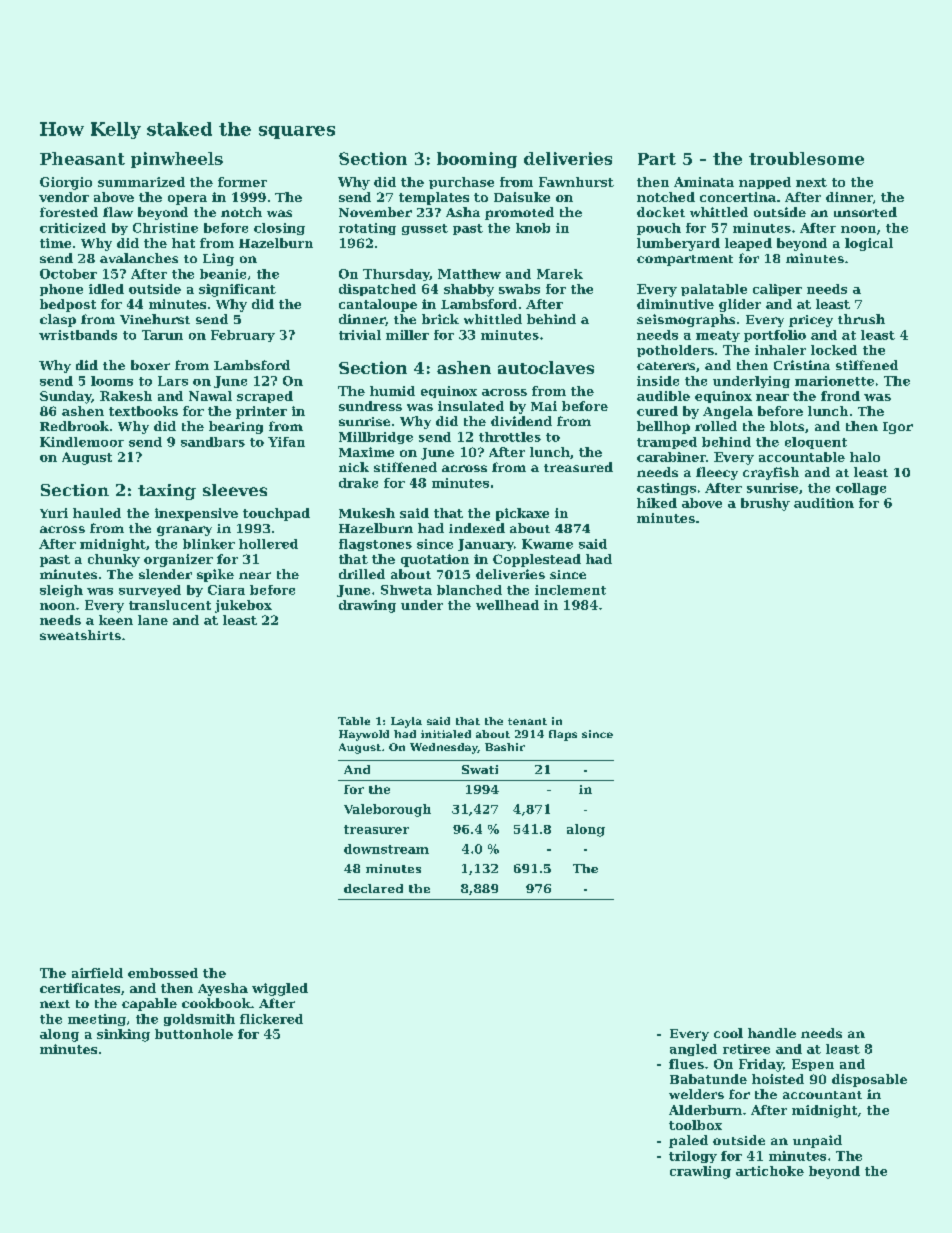 This document has width=952, height=1233. Describe the element at coordinates (824, 503) in the document. I see `audition` at that location.
